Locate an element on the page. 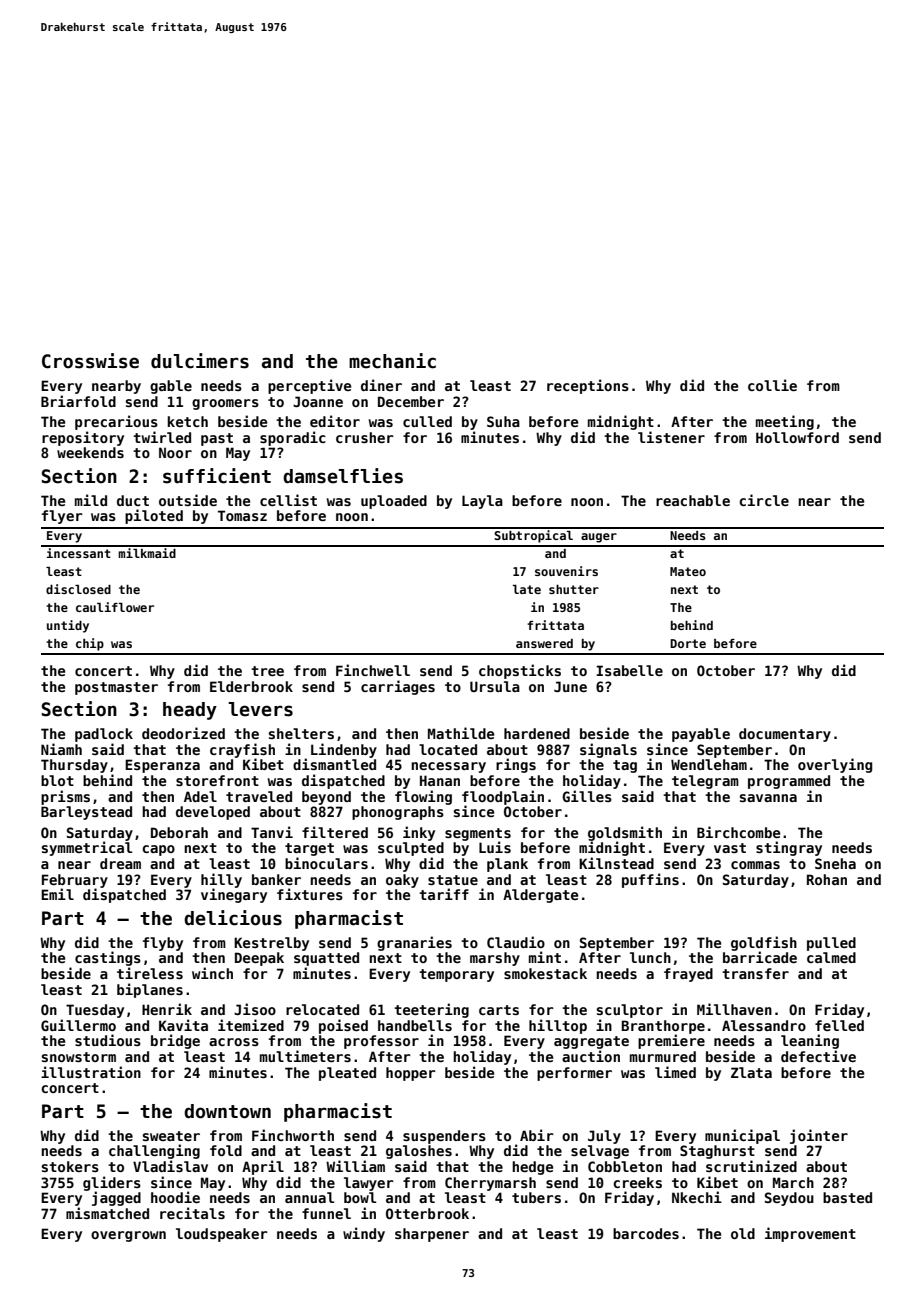  puffins is located at coordinates (650, 880).
